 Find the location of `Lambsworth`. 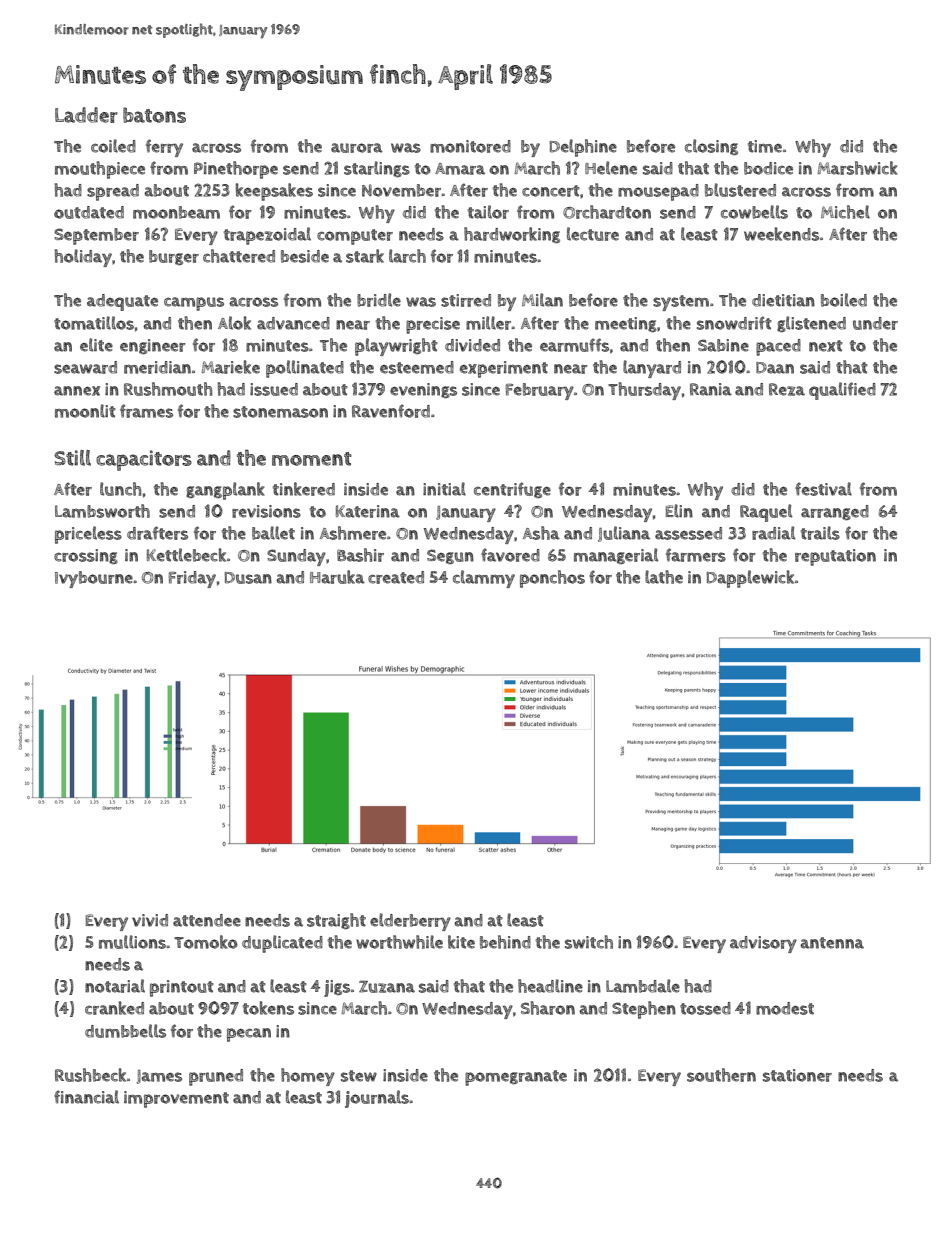

Lambsworth is located at coordinates (102, 511).
